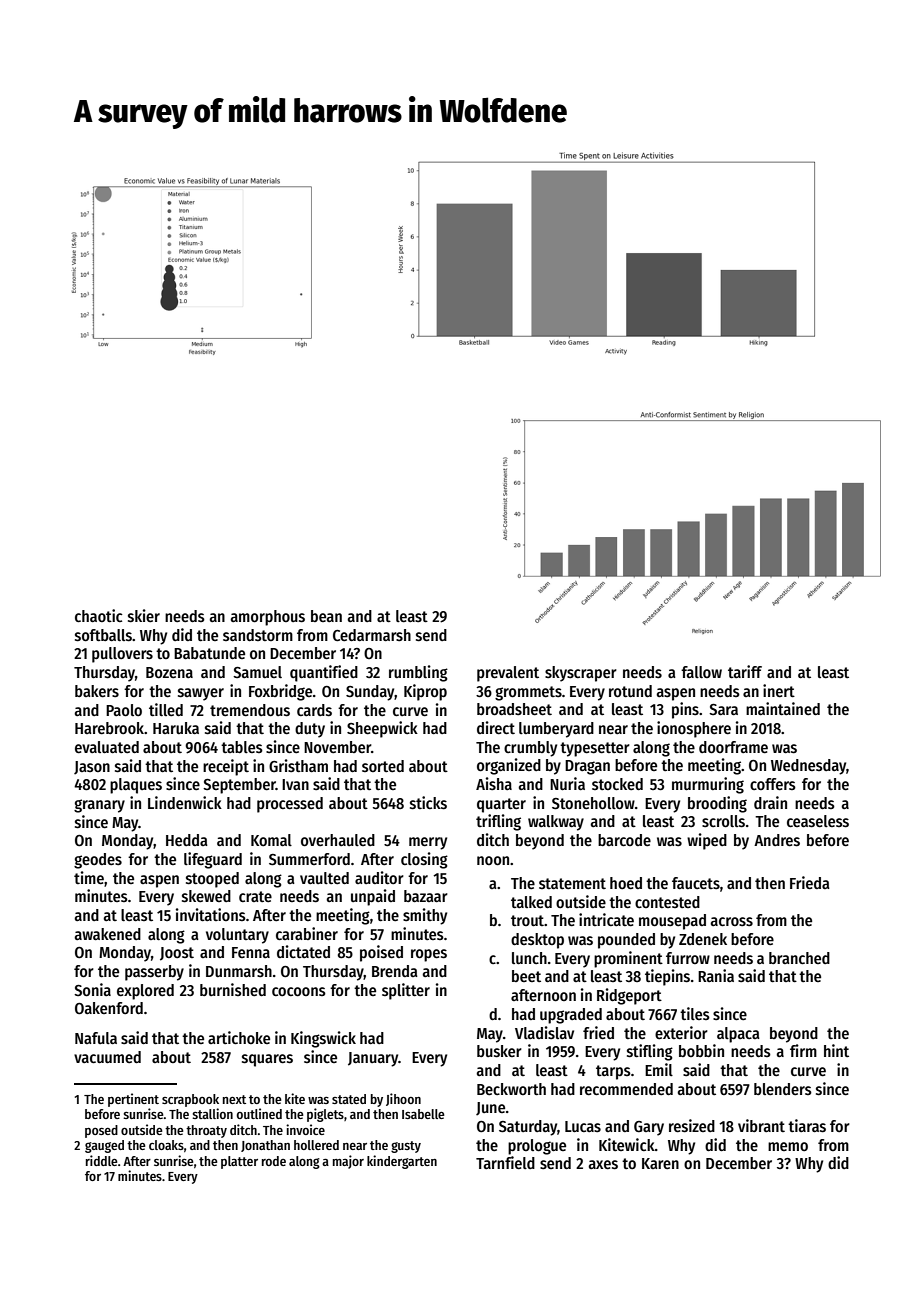  I want to click on amorphous, so click(268, 618).
